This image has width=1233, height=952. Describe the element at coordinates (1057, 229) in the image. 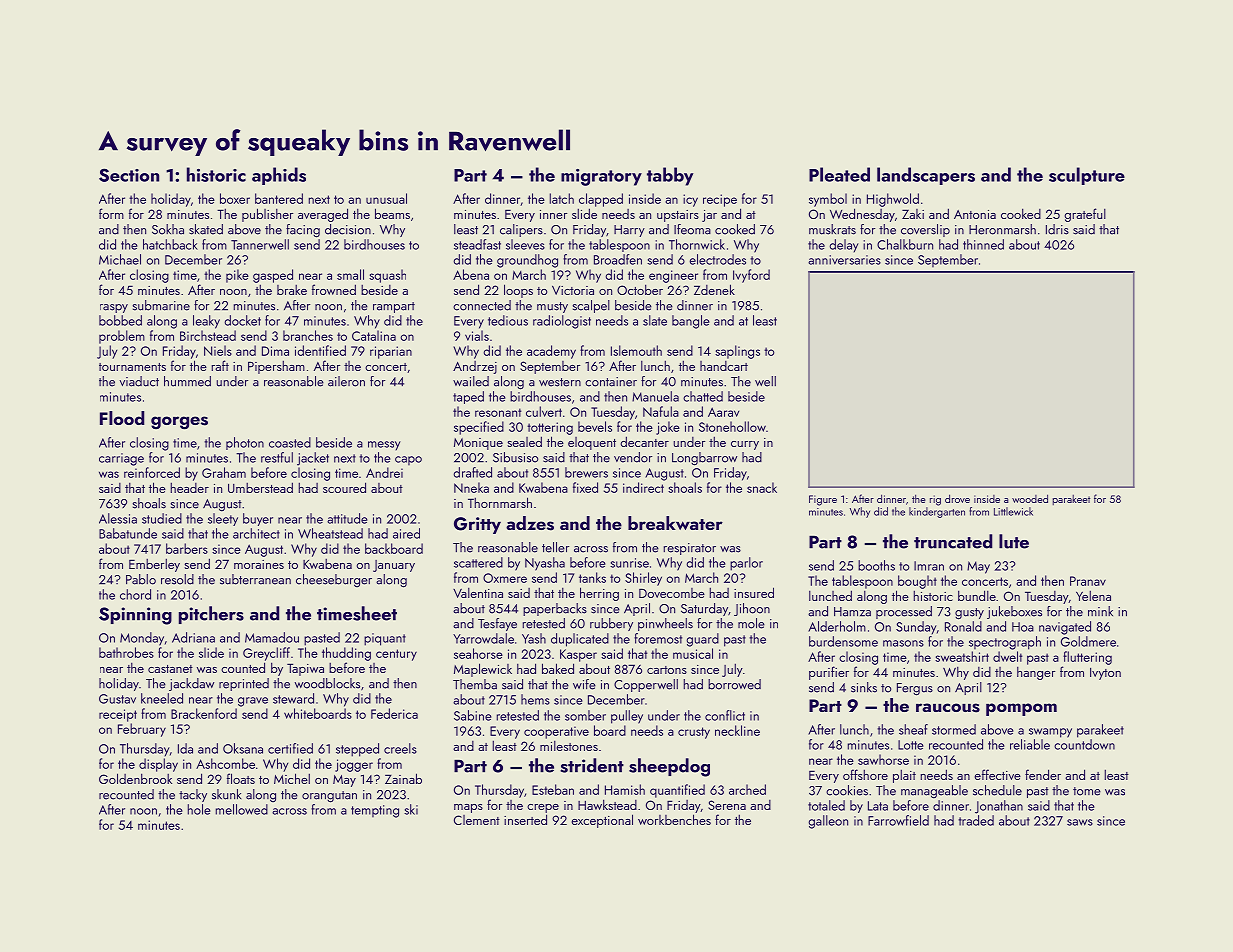

I see `Idris` at that location.
